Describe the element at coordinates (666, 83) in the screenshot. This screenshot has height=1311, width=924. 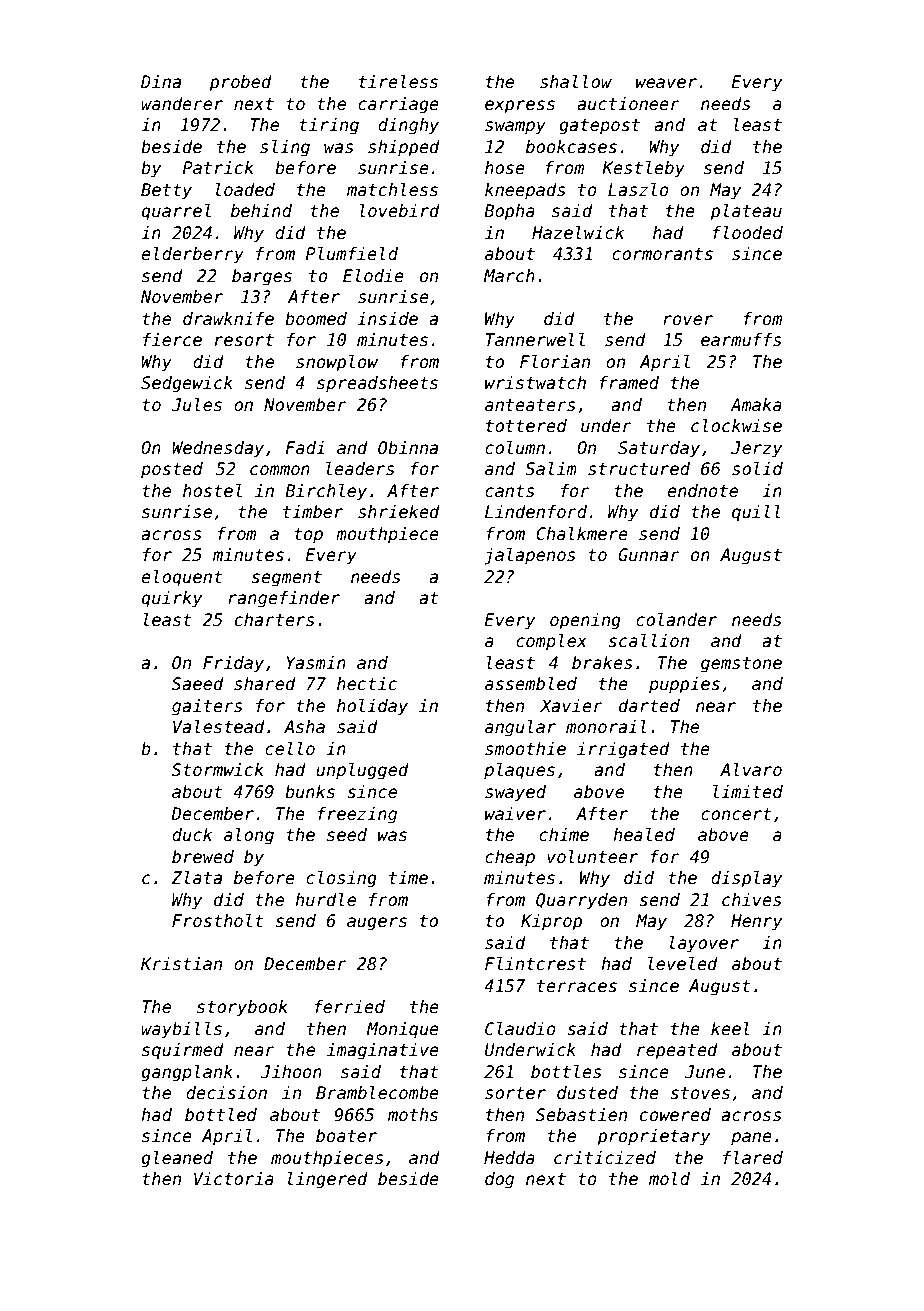
I see `weaver` at that location.
